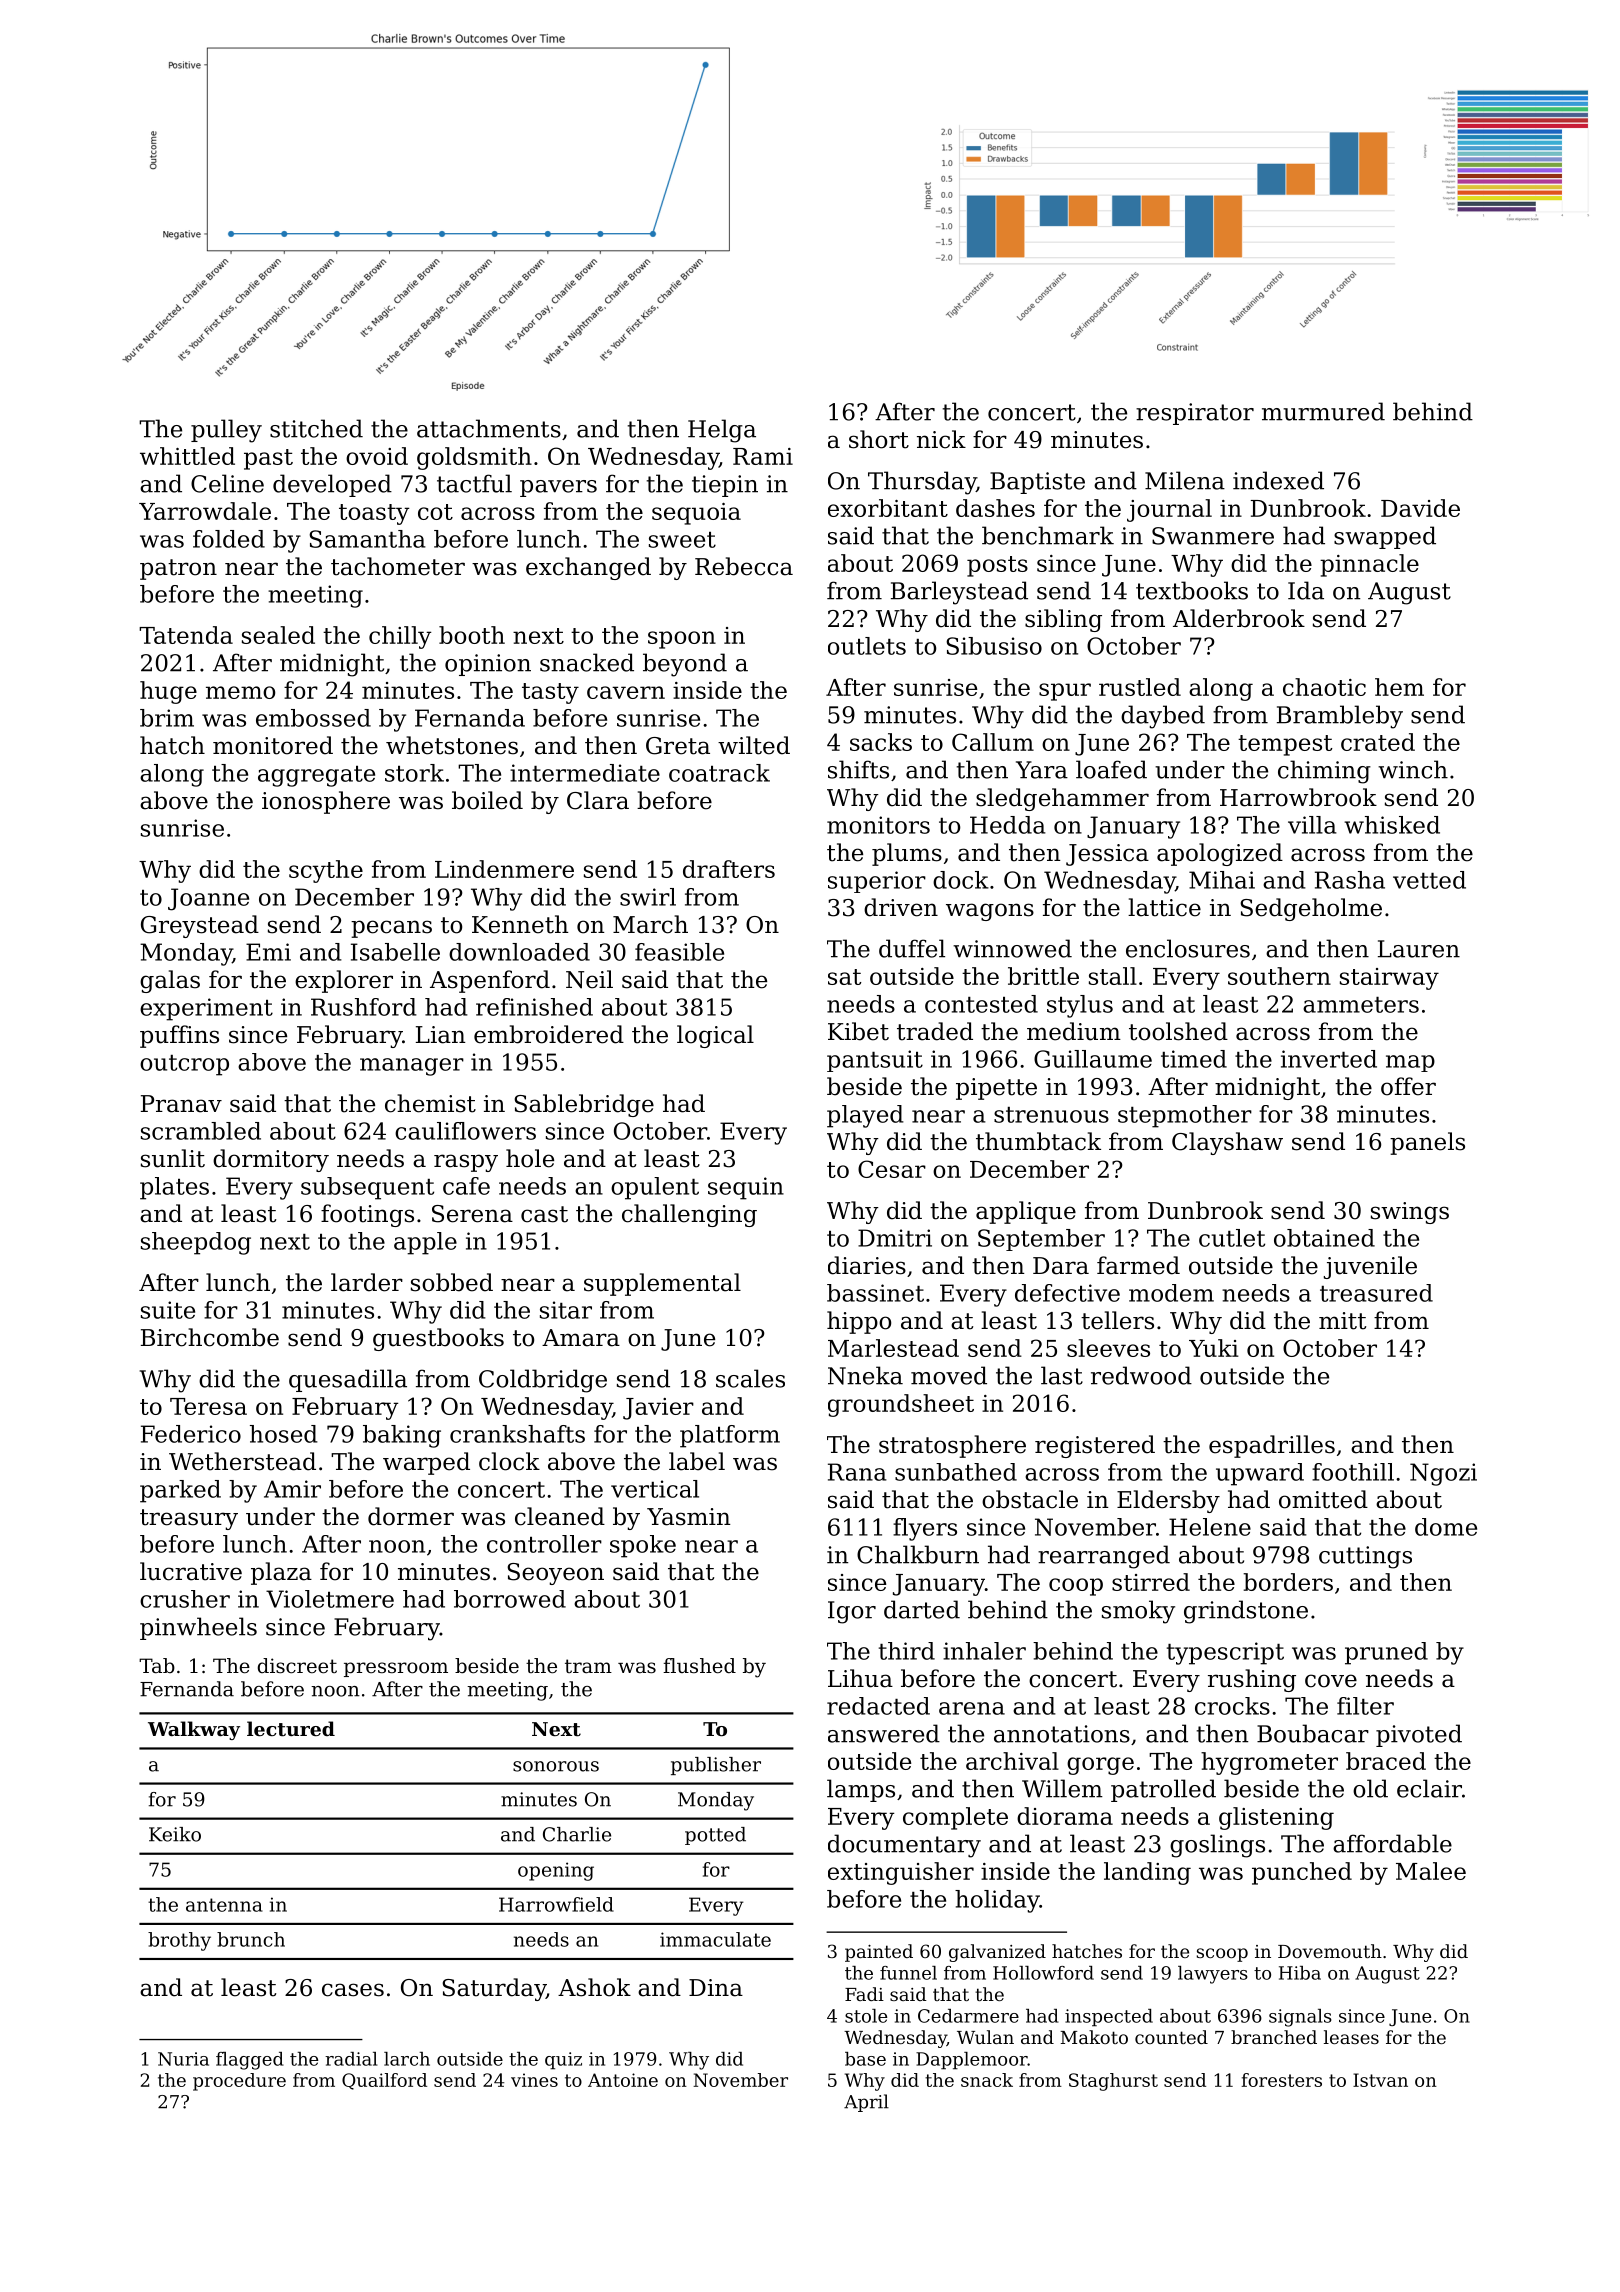 This image has height=2292, width=1620. I want to click on extinguisher, so click(901, 1873).
